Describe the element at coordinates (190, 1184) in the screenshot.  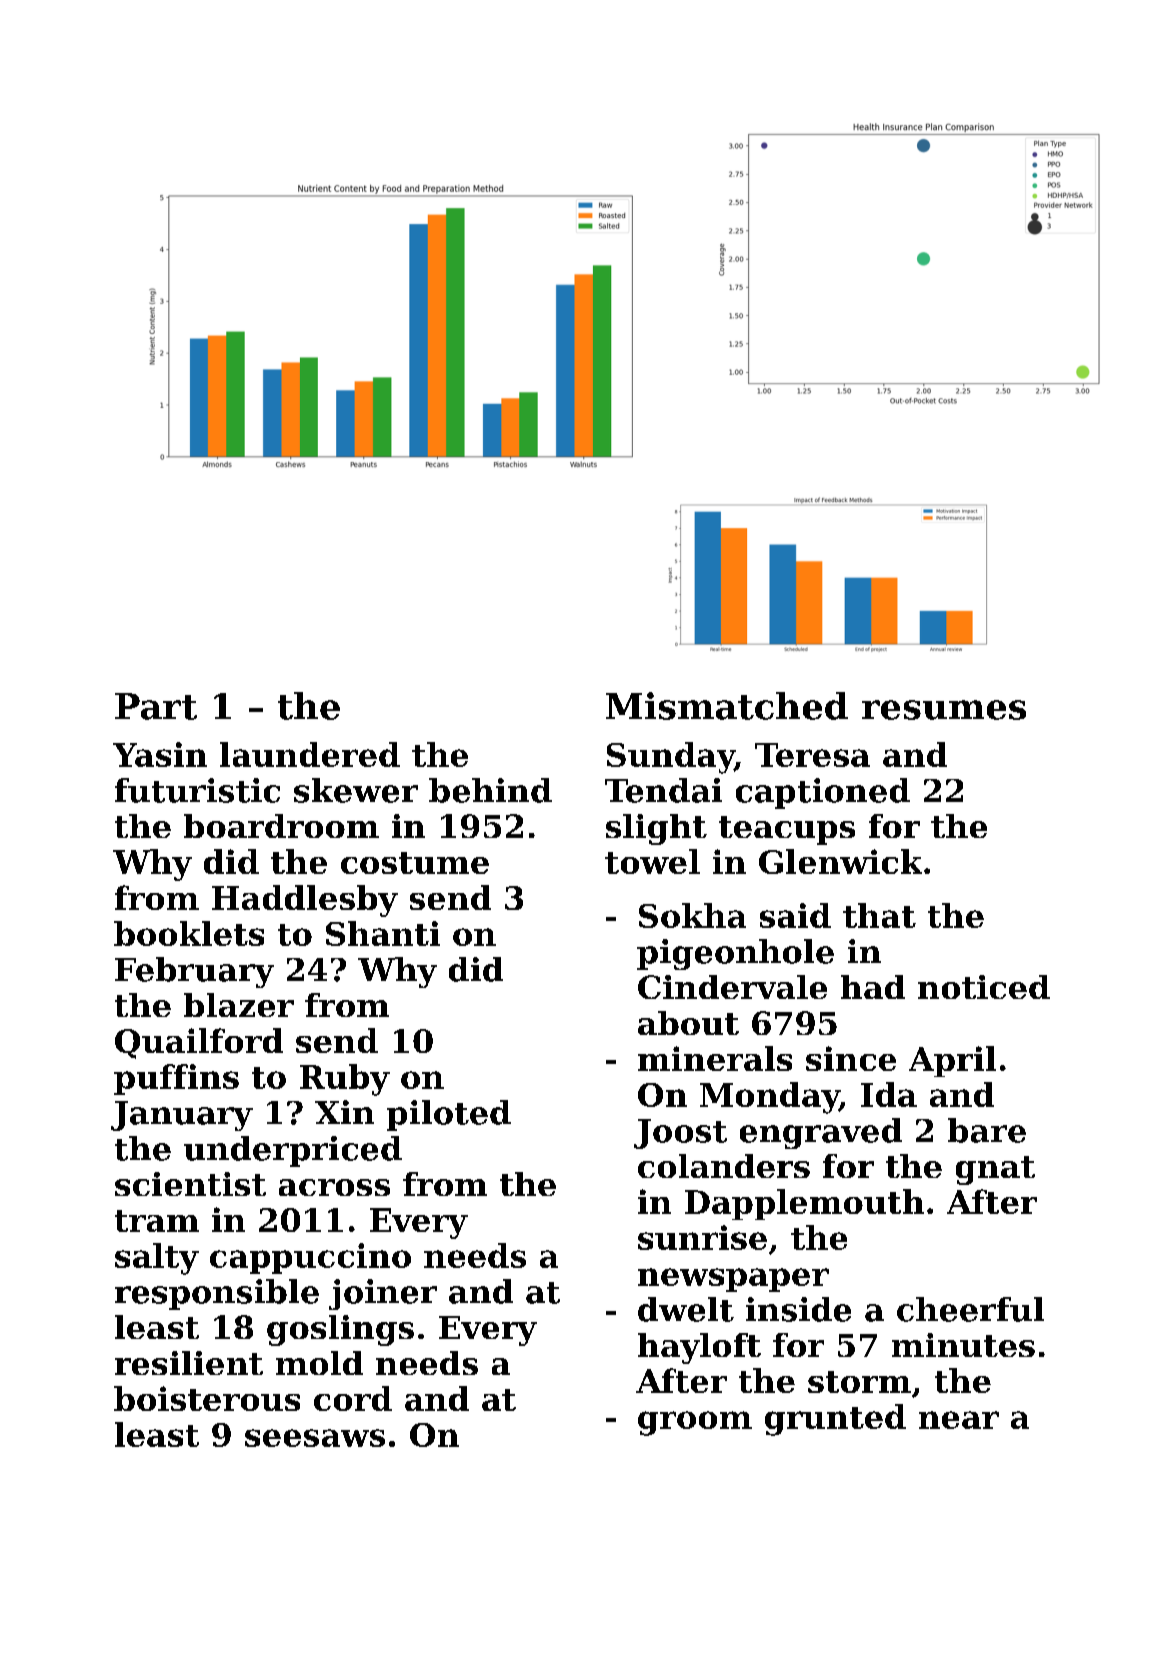
I see `scientist` at that location.
